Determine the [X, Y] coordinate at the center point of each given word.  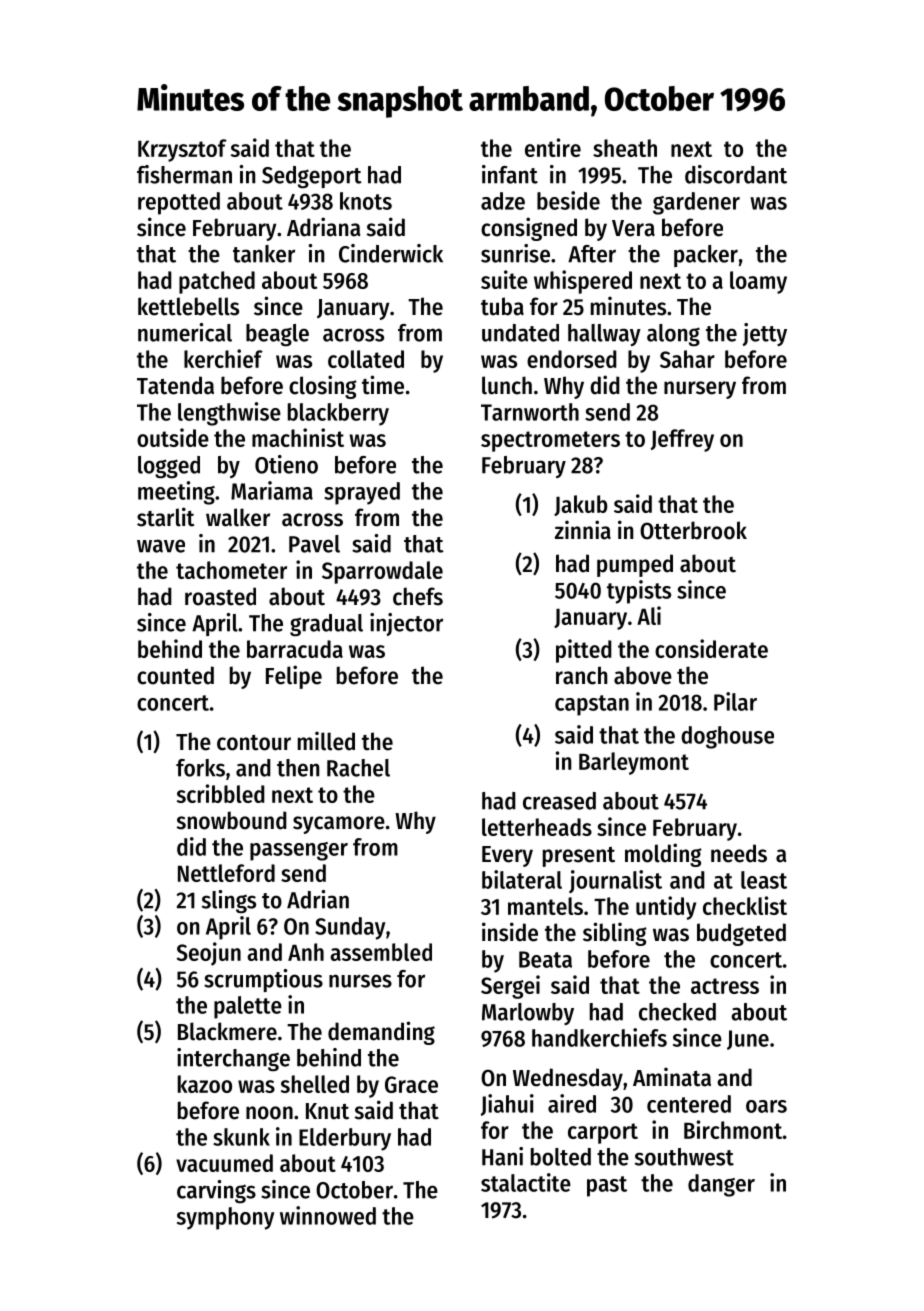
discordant [736, 174]
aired [572, 1103]
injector [406, 624]
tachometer [231, 570]
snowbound [232, 820]
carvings [216, 1191]
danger [721, 1185]
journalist [615, 882]
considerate [711, 648]
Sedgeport [312, 177]
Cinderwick [391, 253]
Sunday [350, 928]
